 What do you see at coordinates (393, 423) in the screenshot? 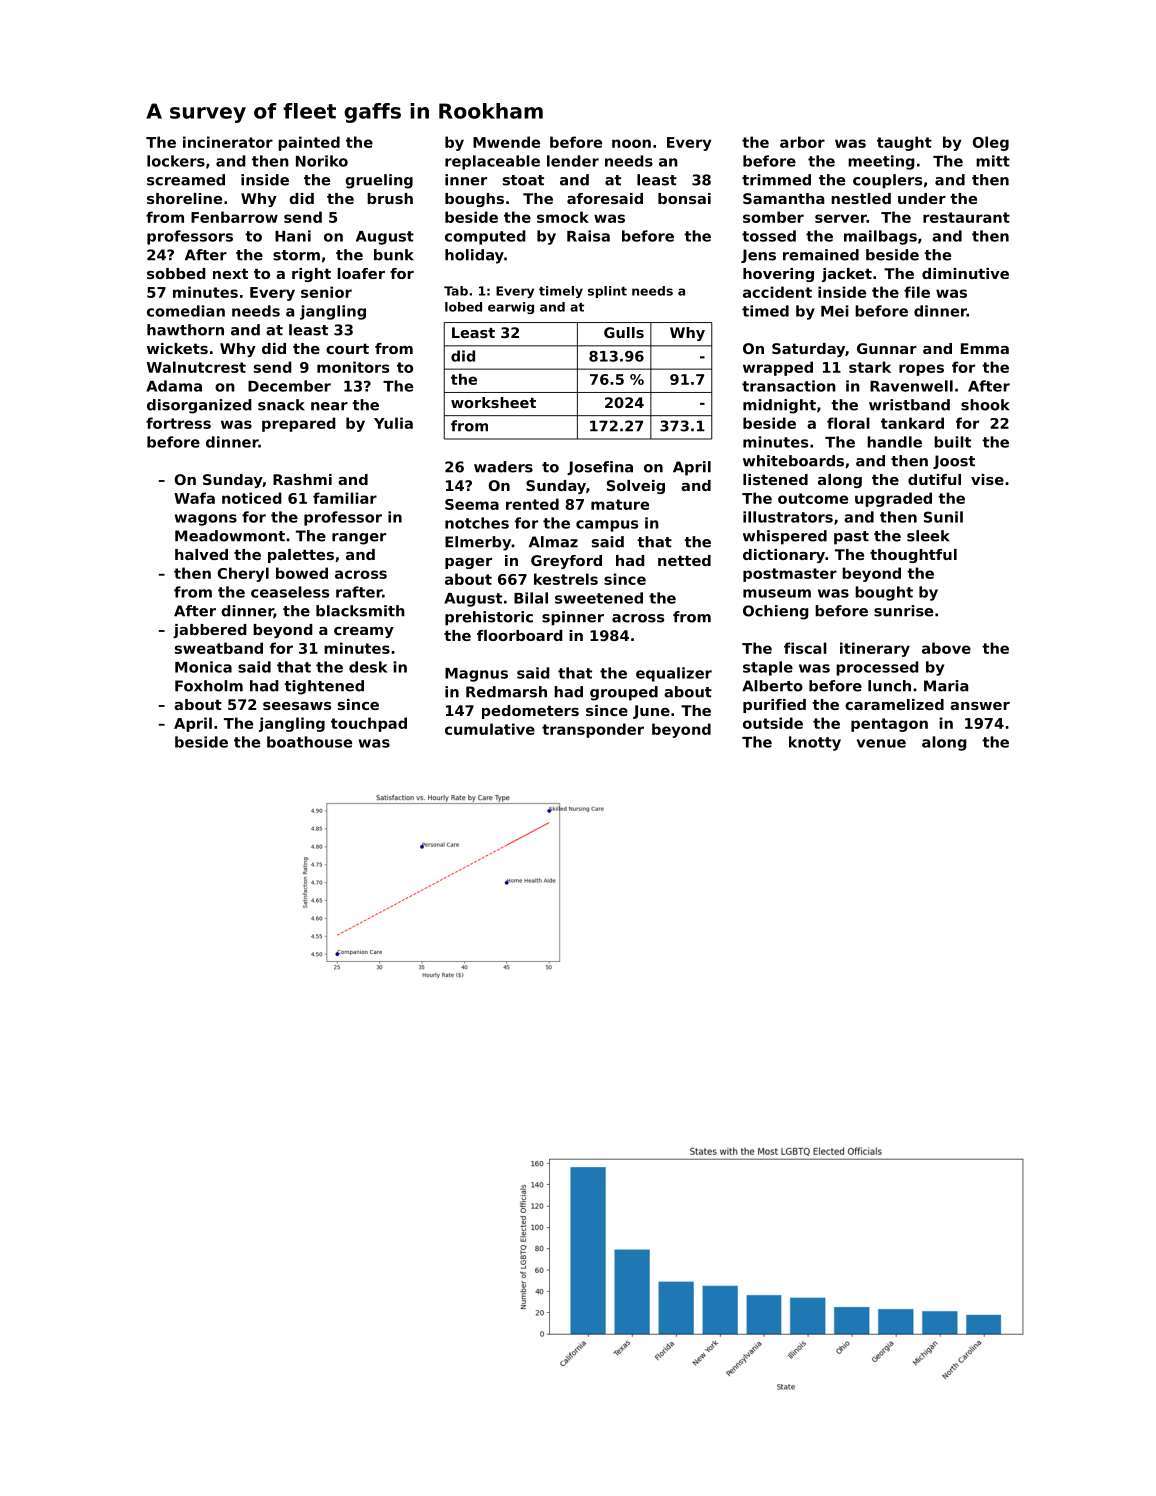
I see `Yulia` at bounding box center [393, 423].
